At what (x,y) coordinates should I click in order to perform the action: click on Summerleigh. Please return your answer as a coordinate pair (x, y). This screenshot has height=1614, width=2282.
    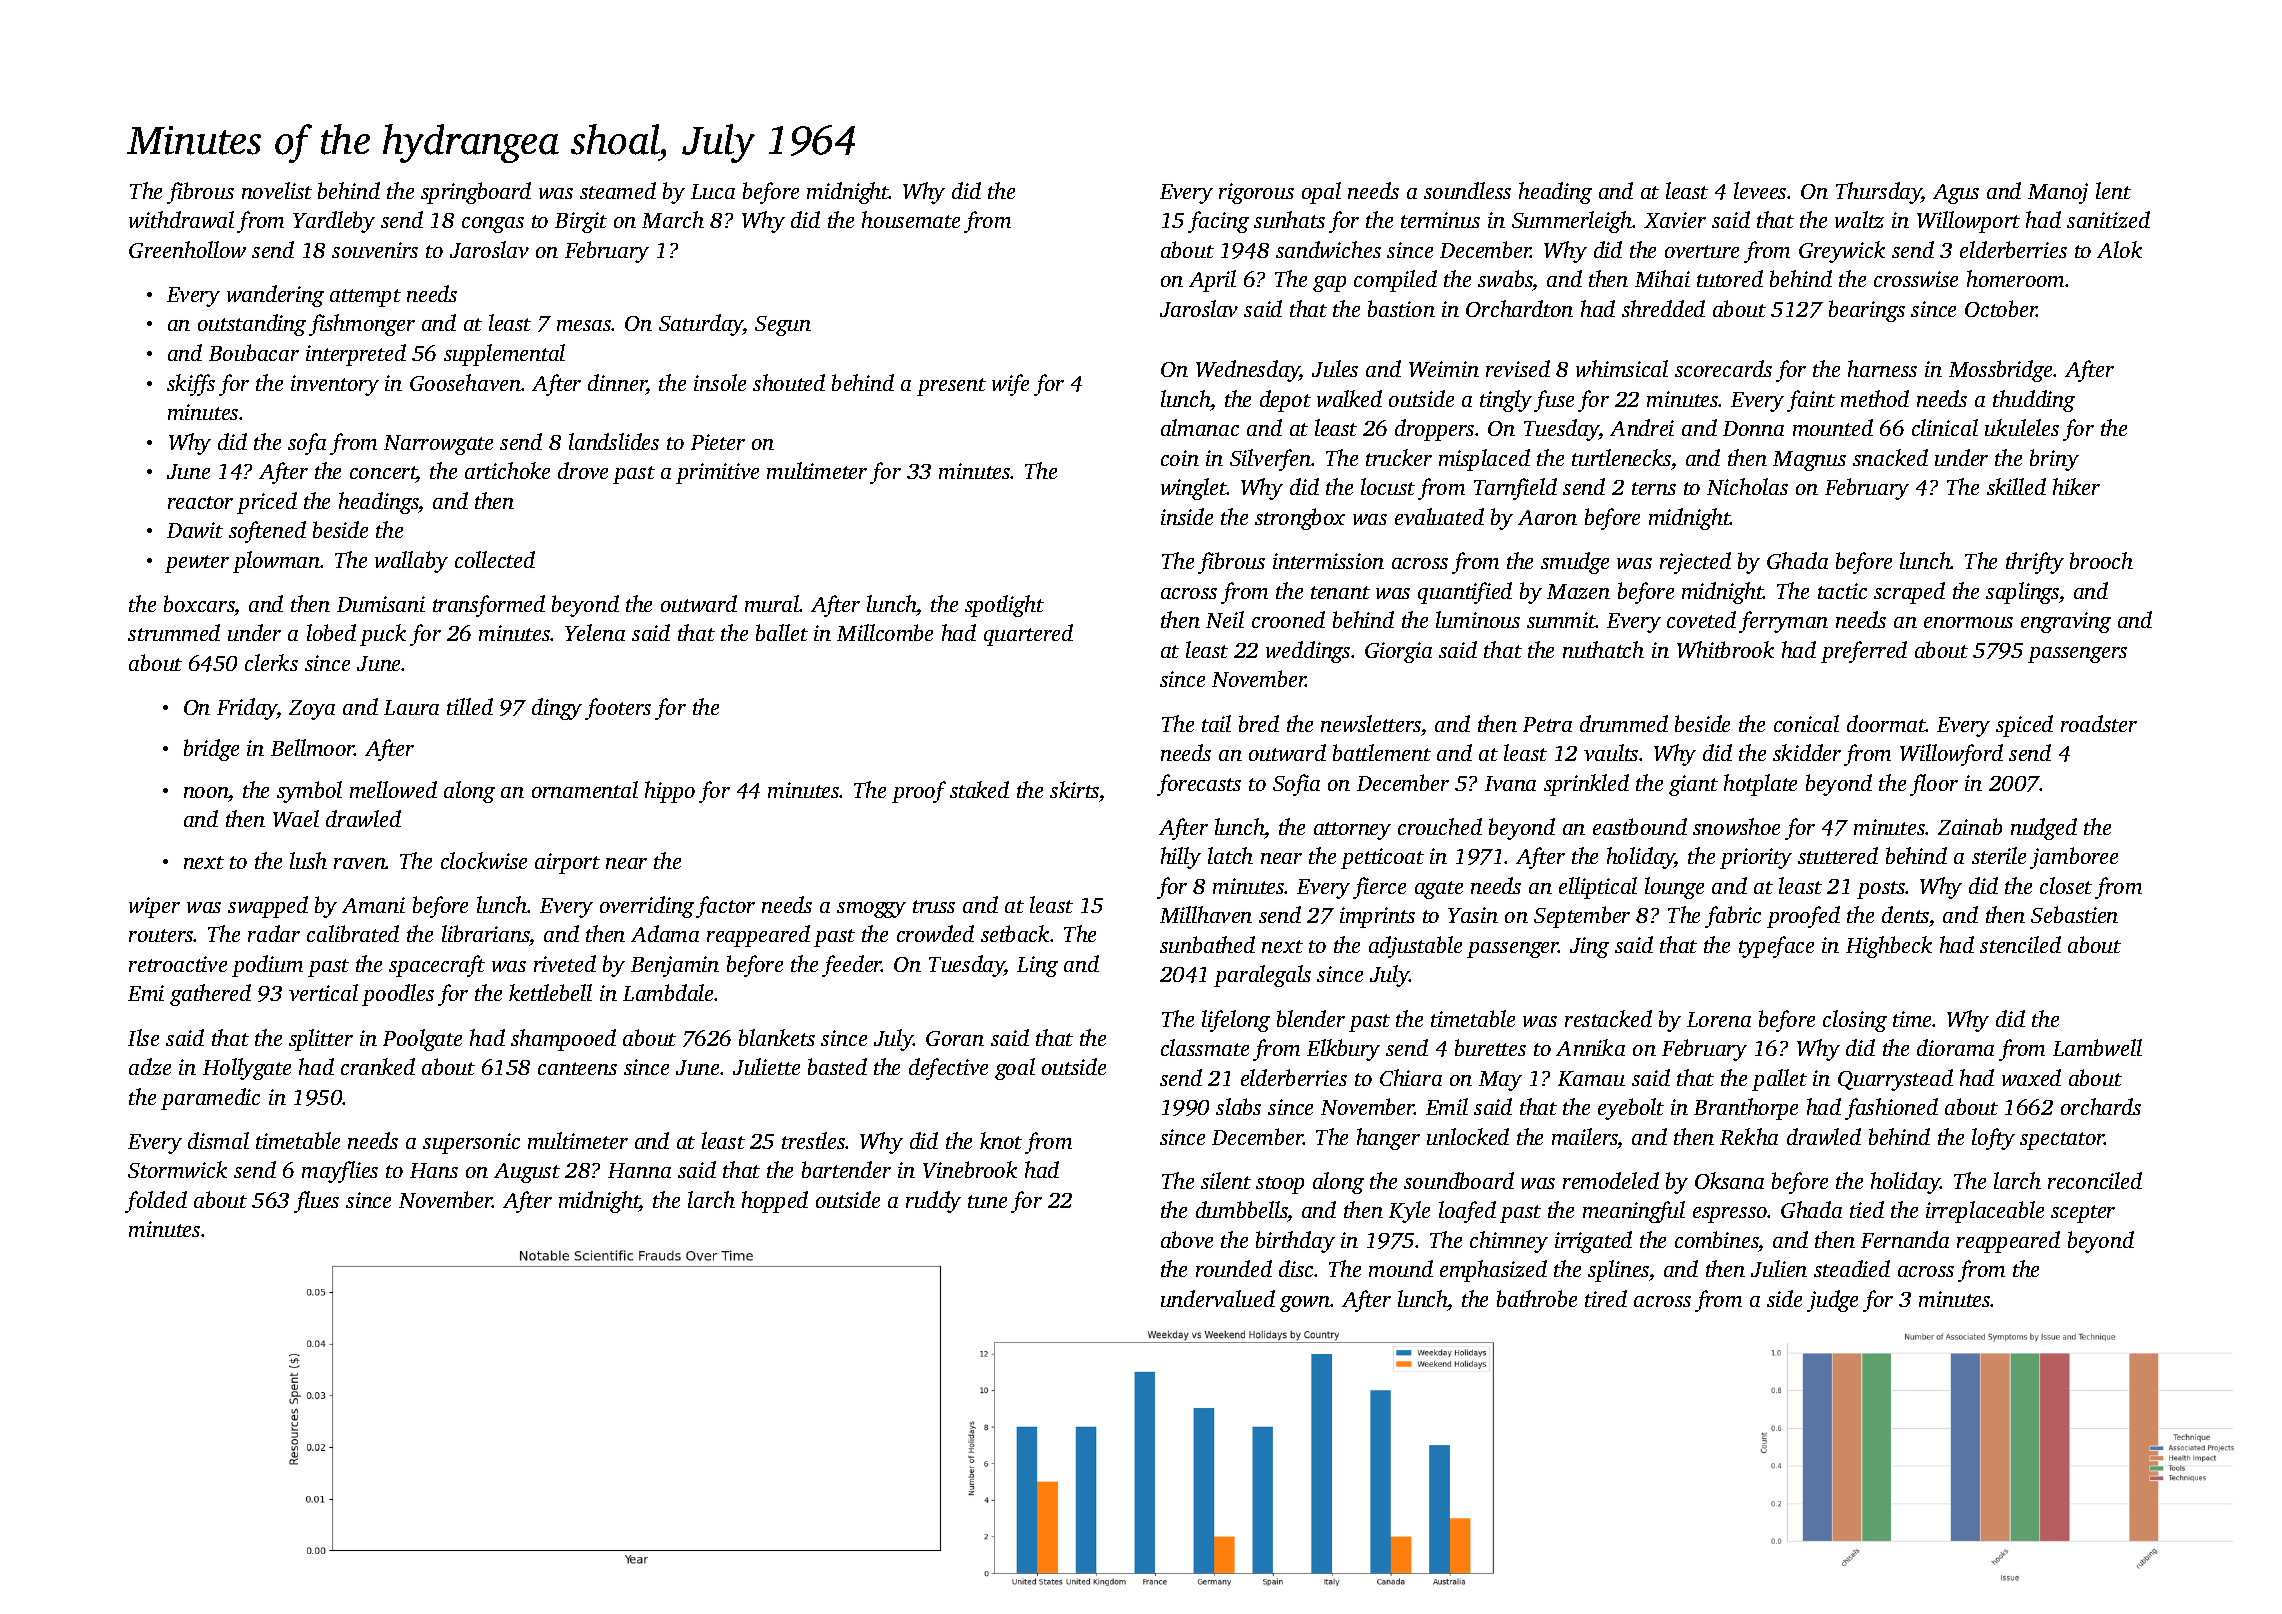
    Looking at the image, I should click on (1572, 222).
